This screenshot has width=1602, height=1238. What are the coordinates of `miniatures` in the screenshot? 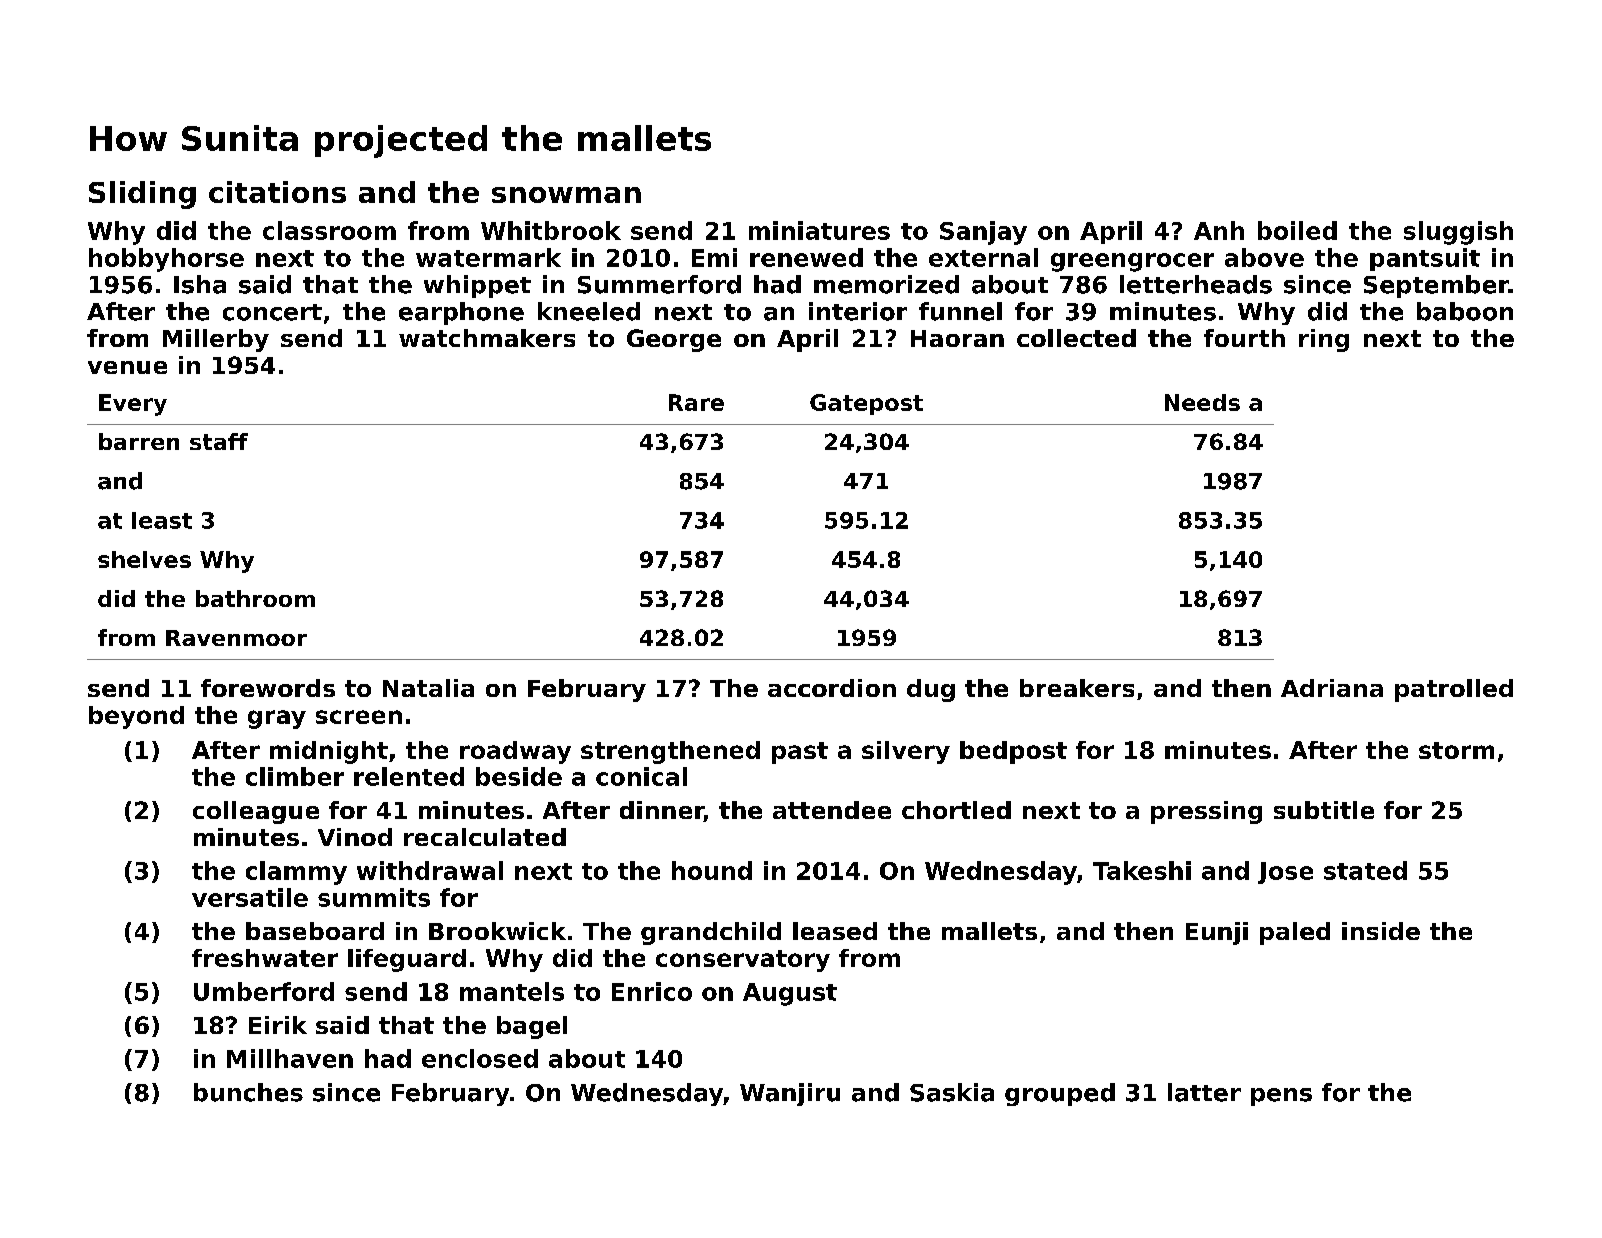 It's located at (819, 230).
